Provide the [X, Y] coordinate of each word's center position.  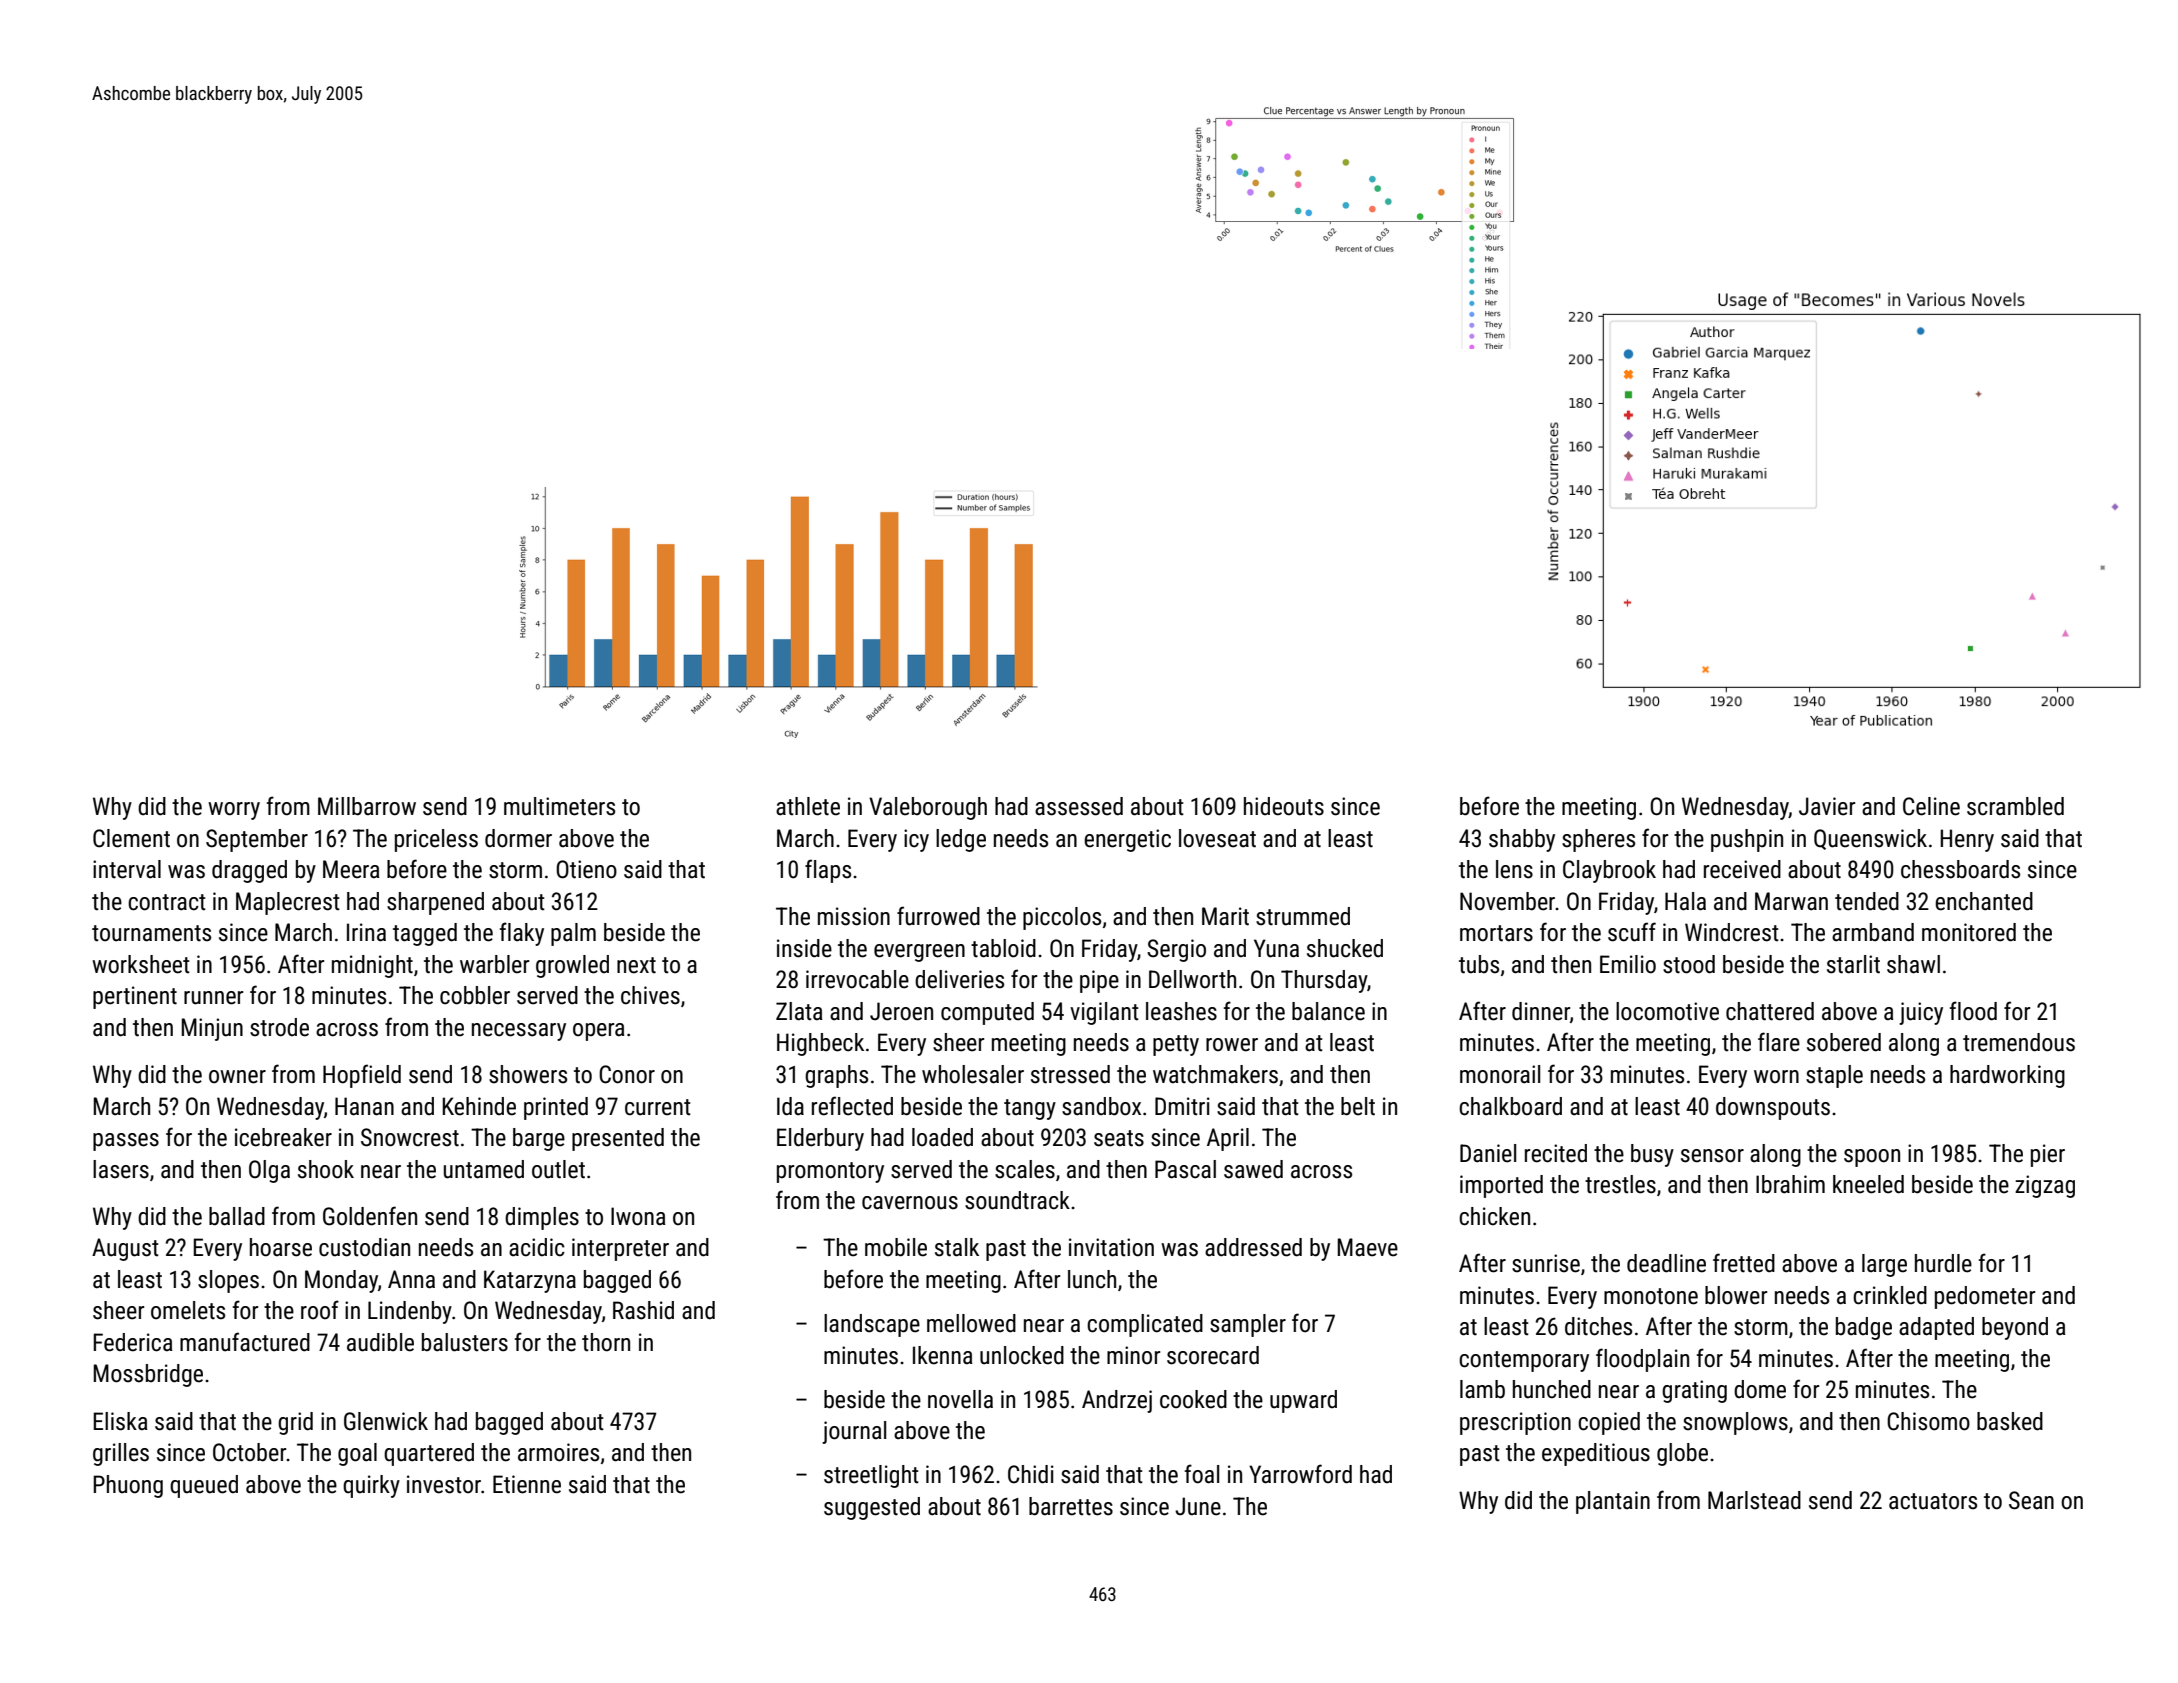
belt [1358, 1106]
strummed [1303, 916]
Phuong [128, 1486]
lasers [121, 1169]
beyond [2015, 1328]
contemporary [1524, 1361]
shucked [1345, 948]
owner [237, 1077]
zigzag [2045, 1186]
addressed [1253, 1247]
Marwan [1791, 901]
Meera [351, 869]
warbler [494, 964]
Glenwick [386, 1421]
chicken [1494, 1216]
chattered [1770, 1011]
